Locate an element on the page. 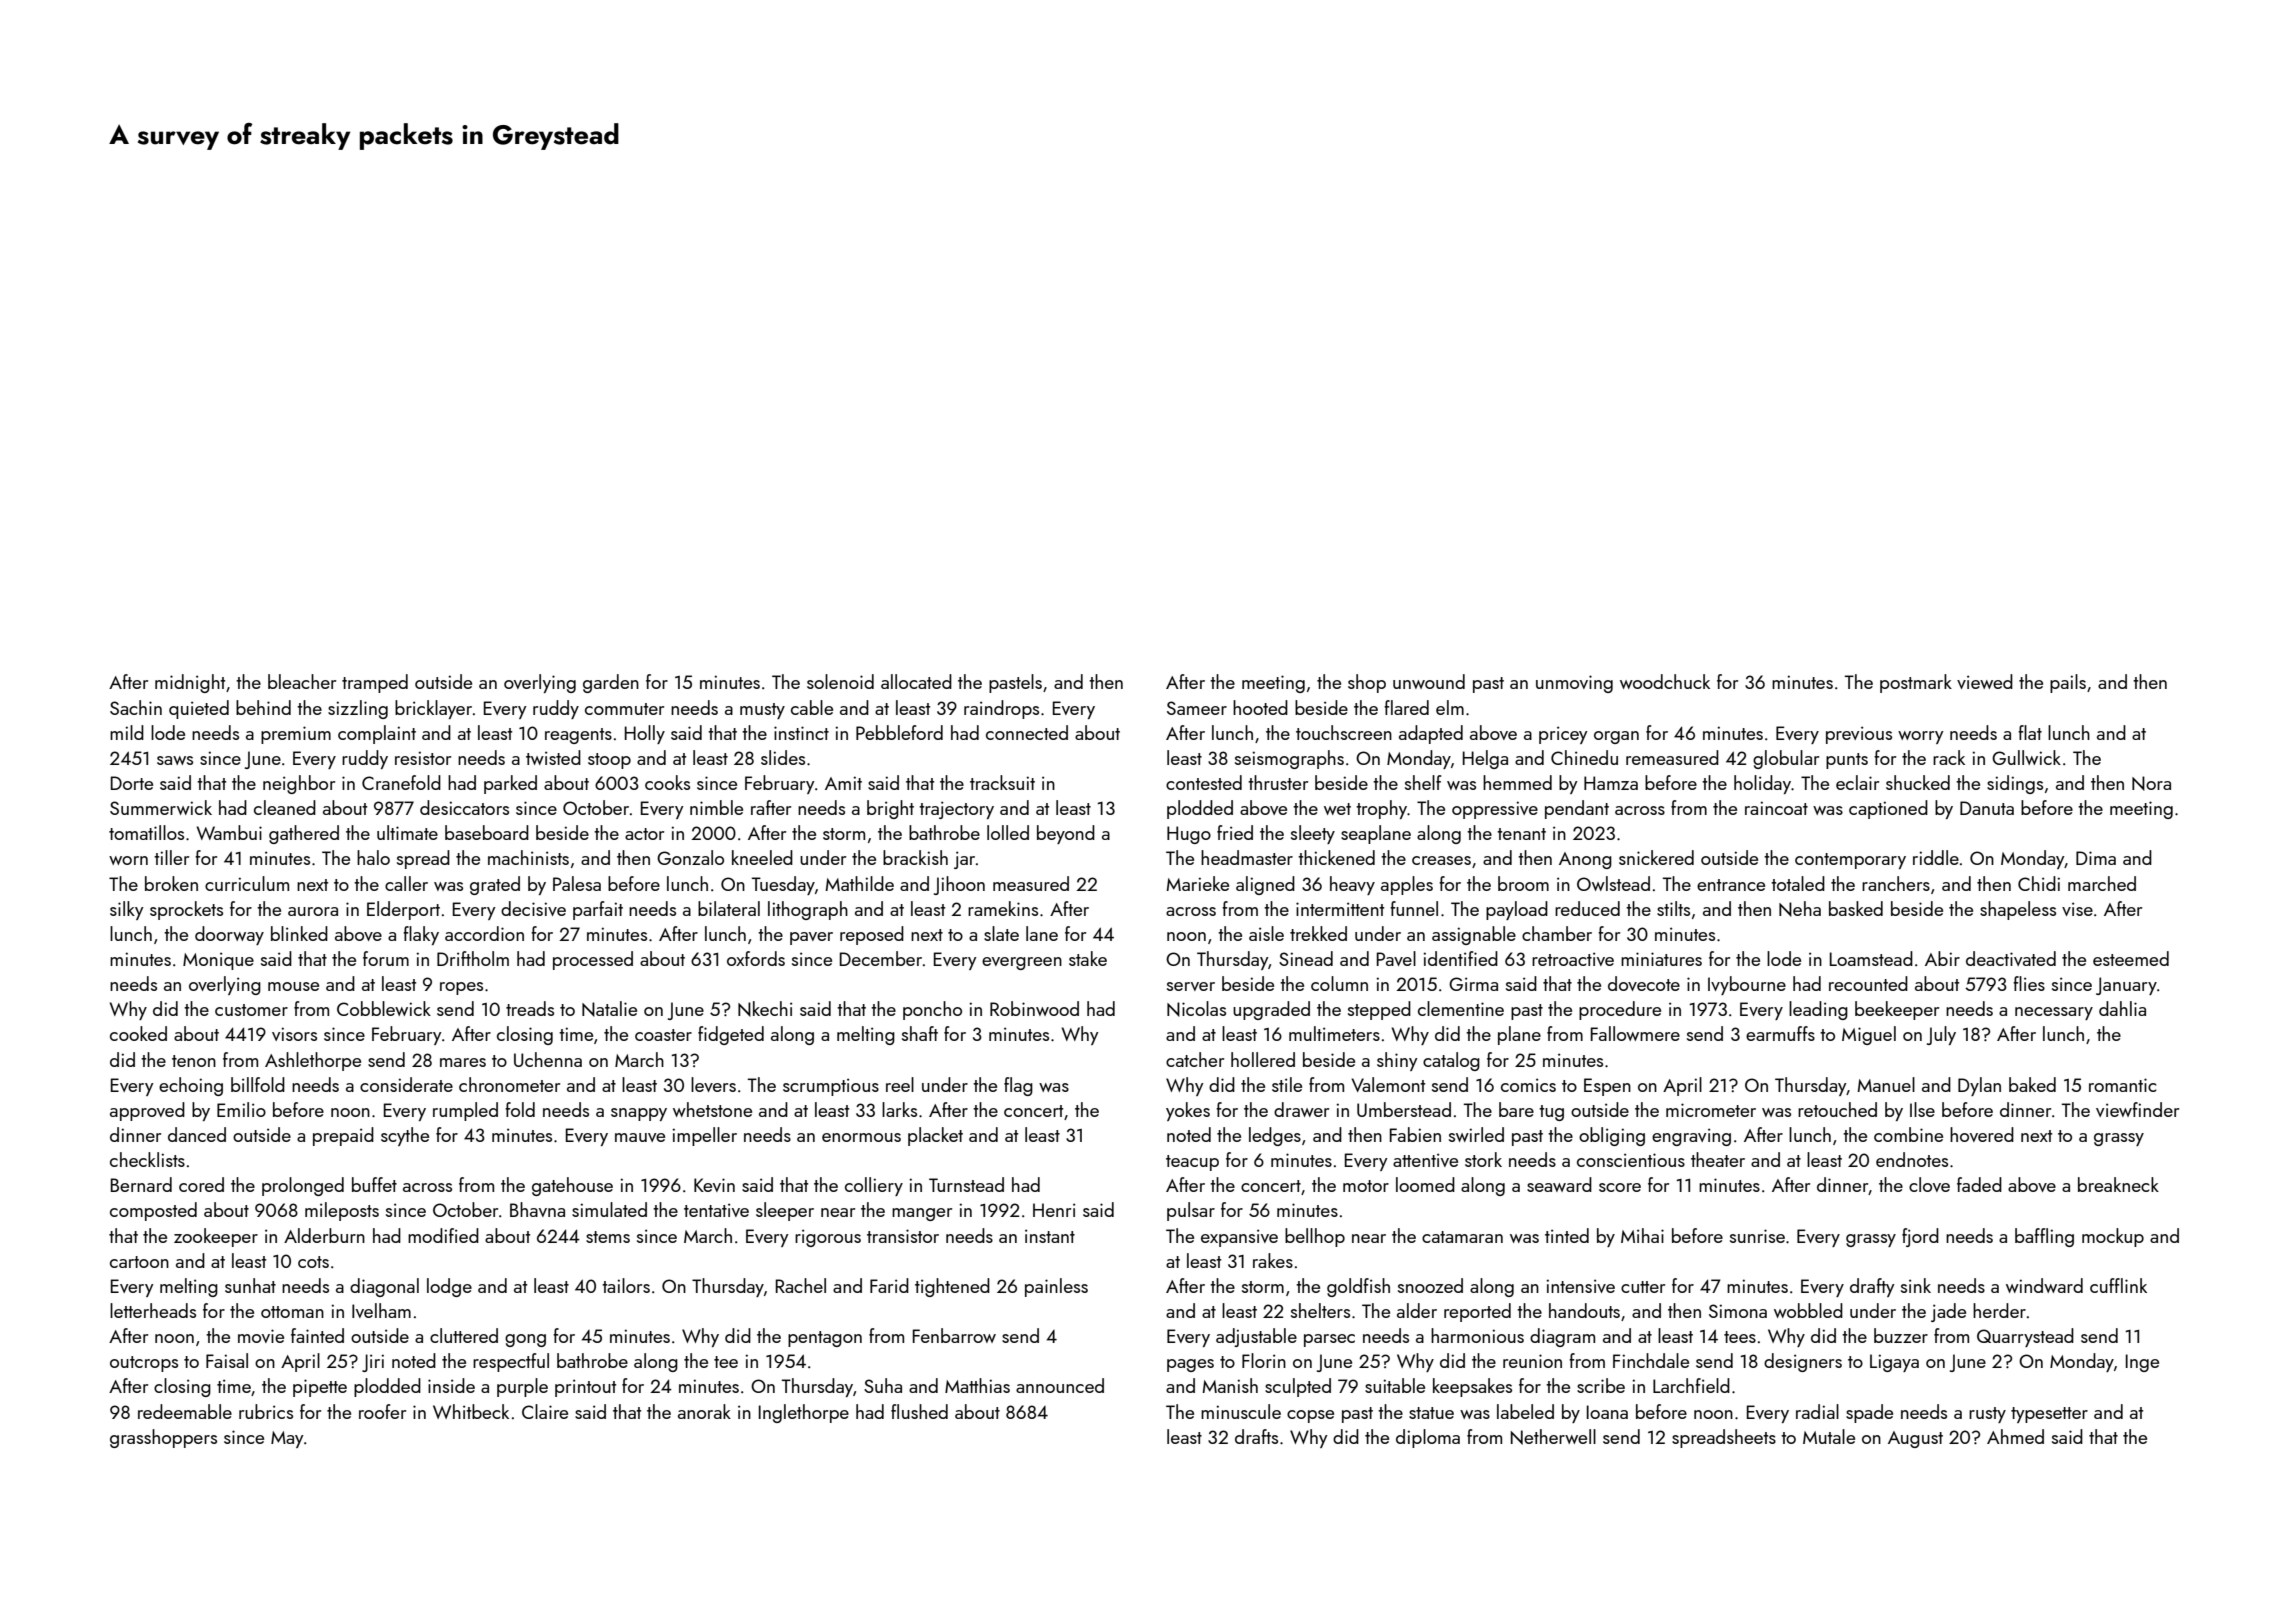  Ivelham is located at coordinates (381, 1310).
